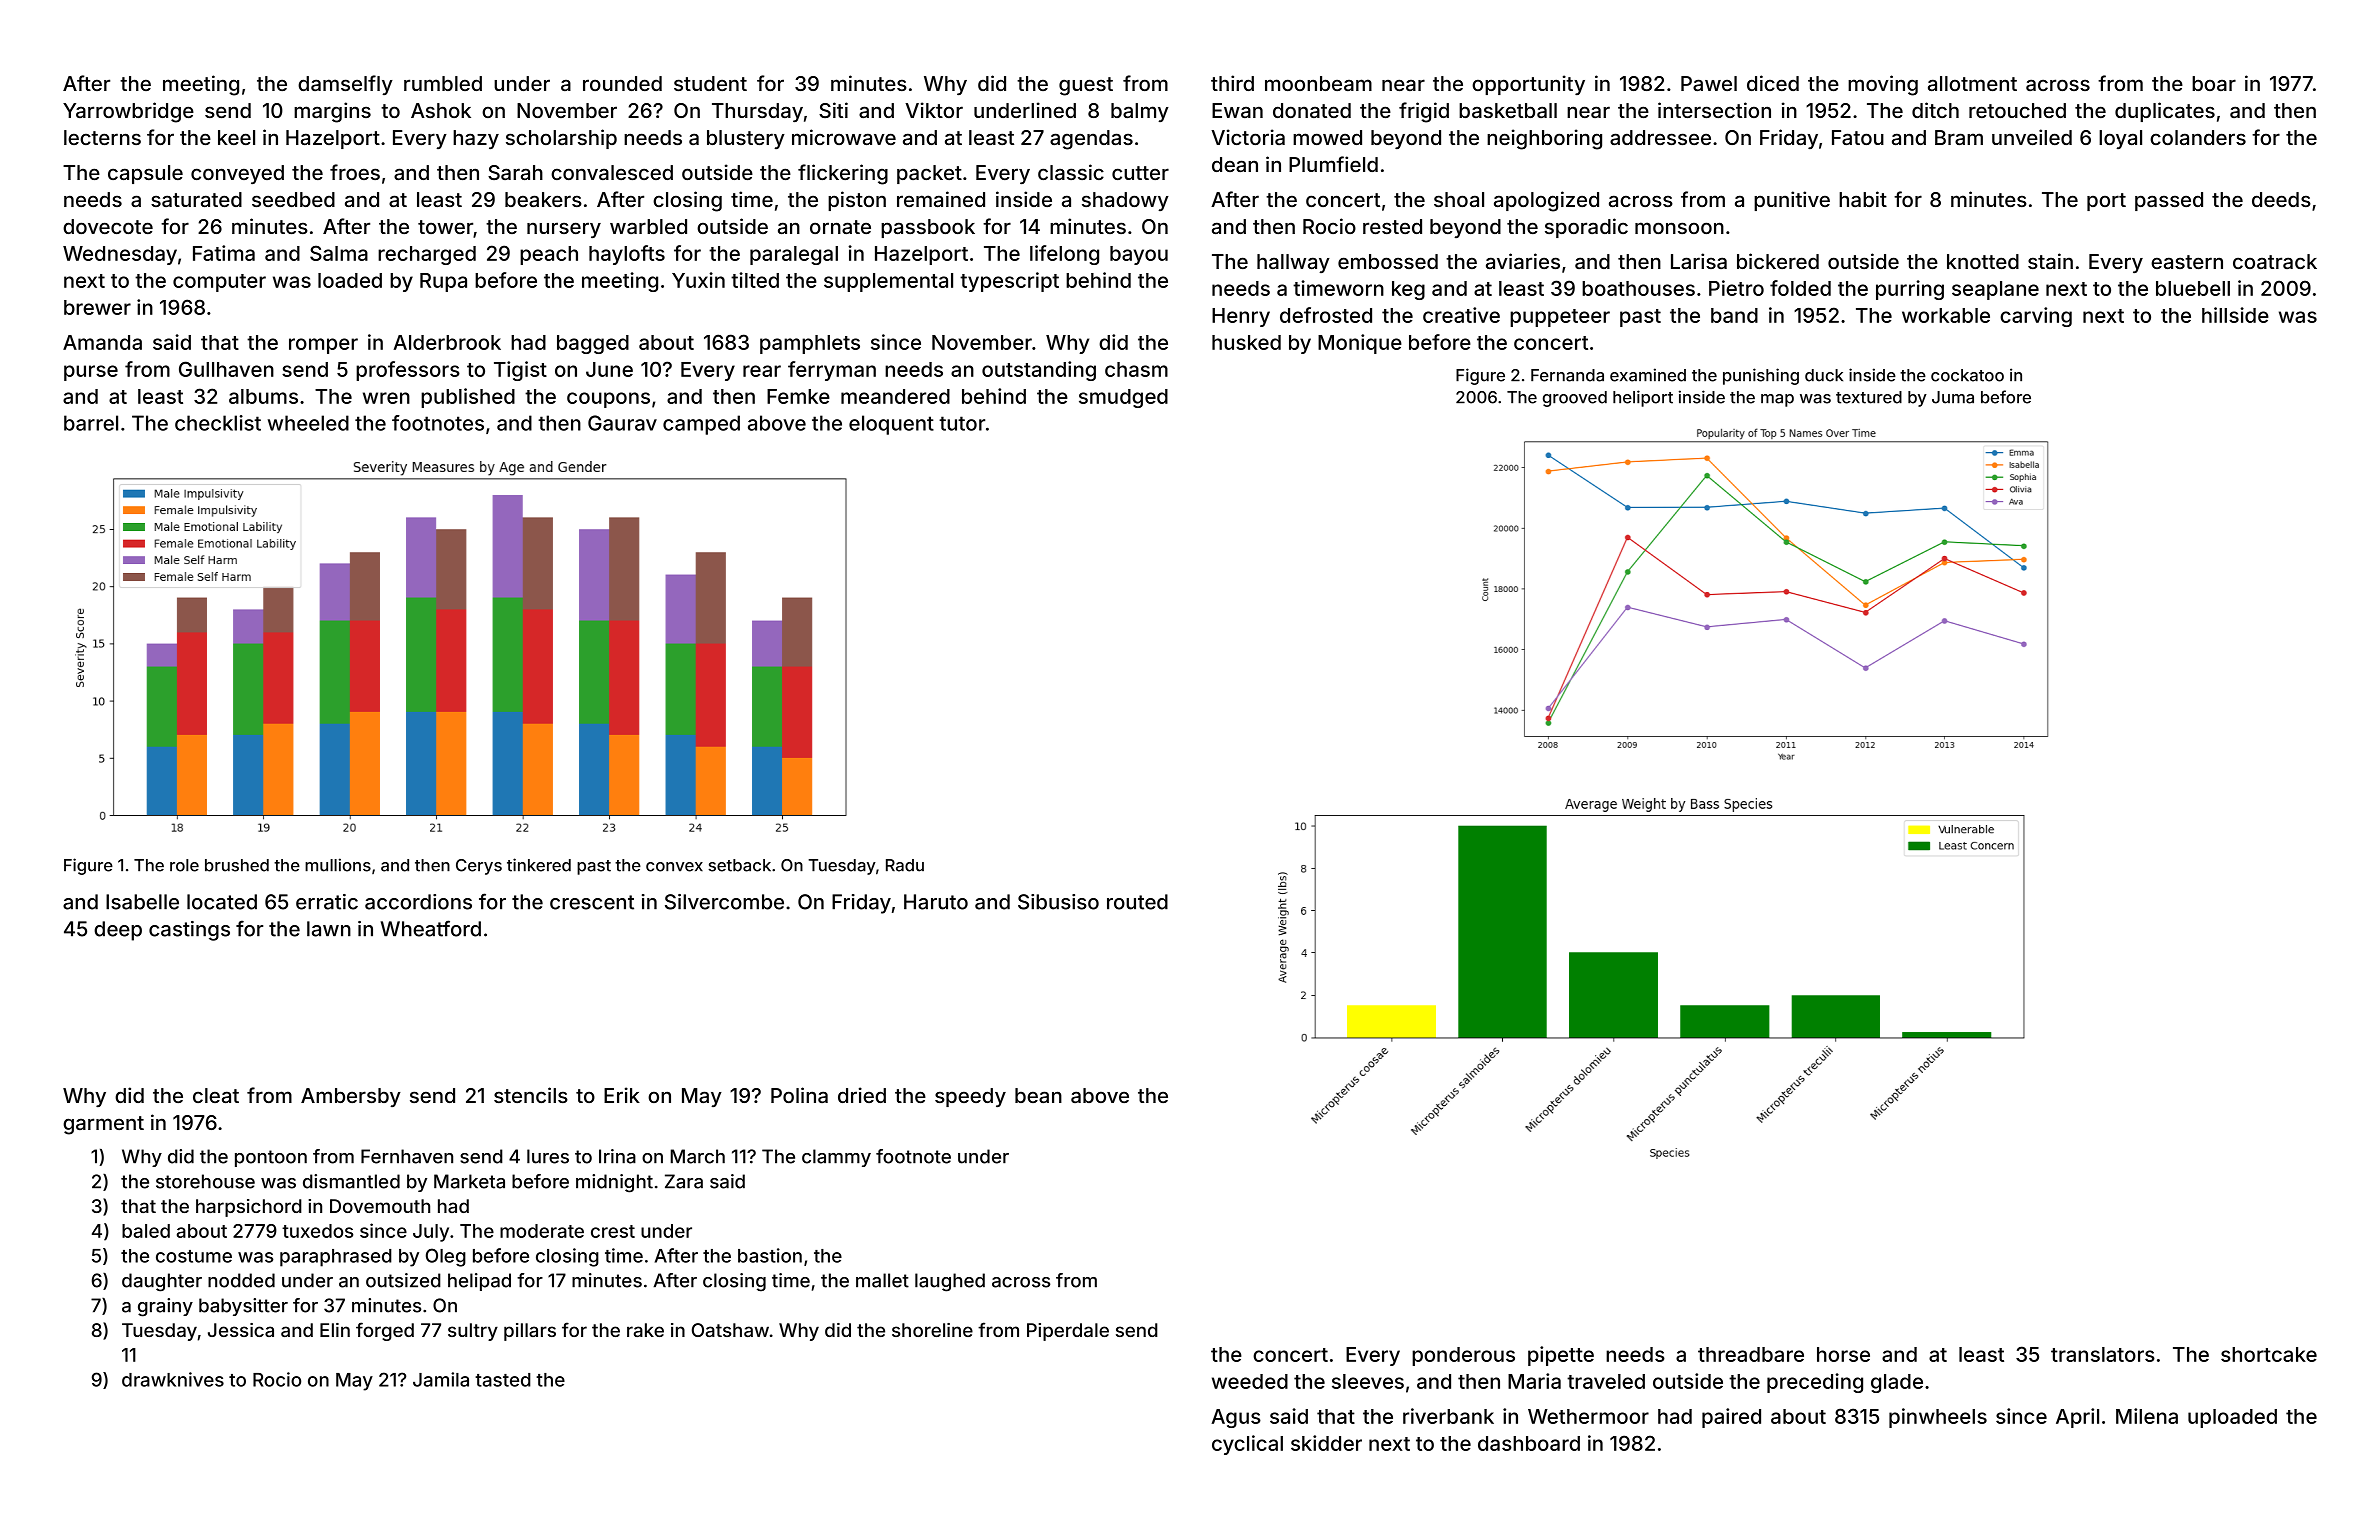 The image size is (2380, 1540). Describe the element at coordinates (1038, 1095) in the document. I see `bean` at that location.
